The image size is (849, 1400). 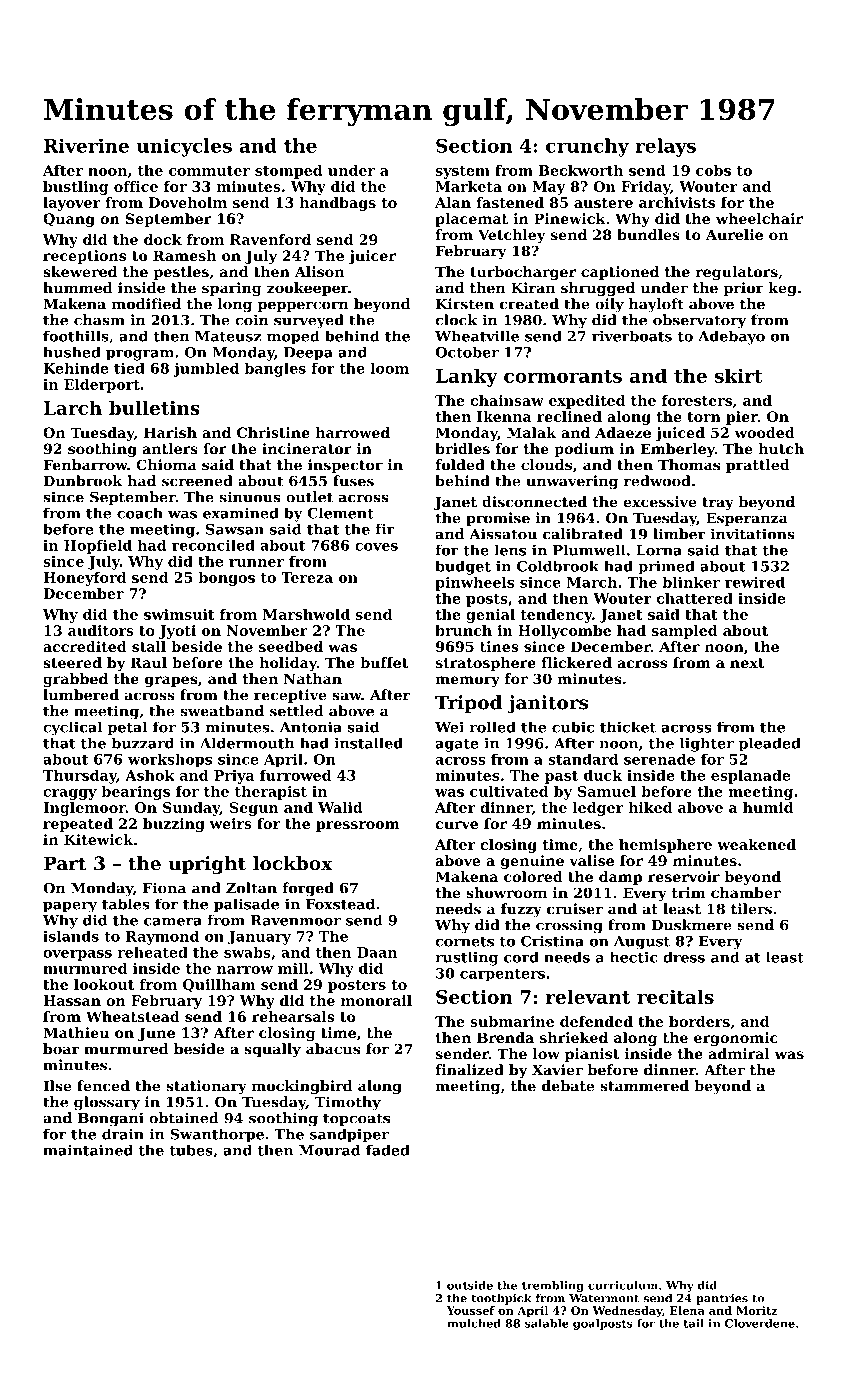 I want to click on petal, so click(x=127, y=728).
